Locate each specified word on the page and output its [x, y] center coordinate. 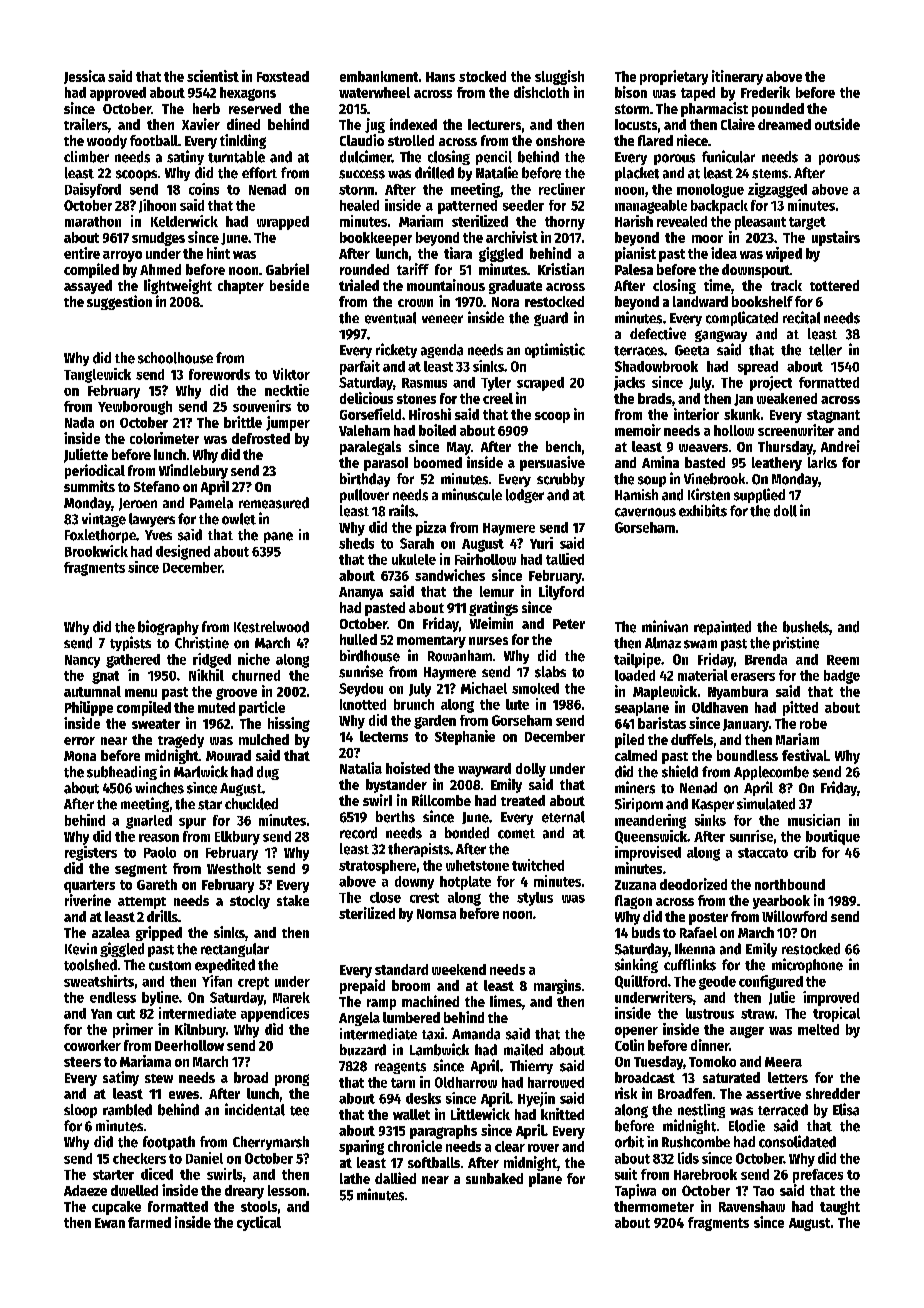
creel [498, 398]
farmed [149, 1222]
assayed [88, 287]
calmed [636, 755]
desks [423, 1098]
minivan [665, 626]
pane [278, 537]
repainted [722, 628]
